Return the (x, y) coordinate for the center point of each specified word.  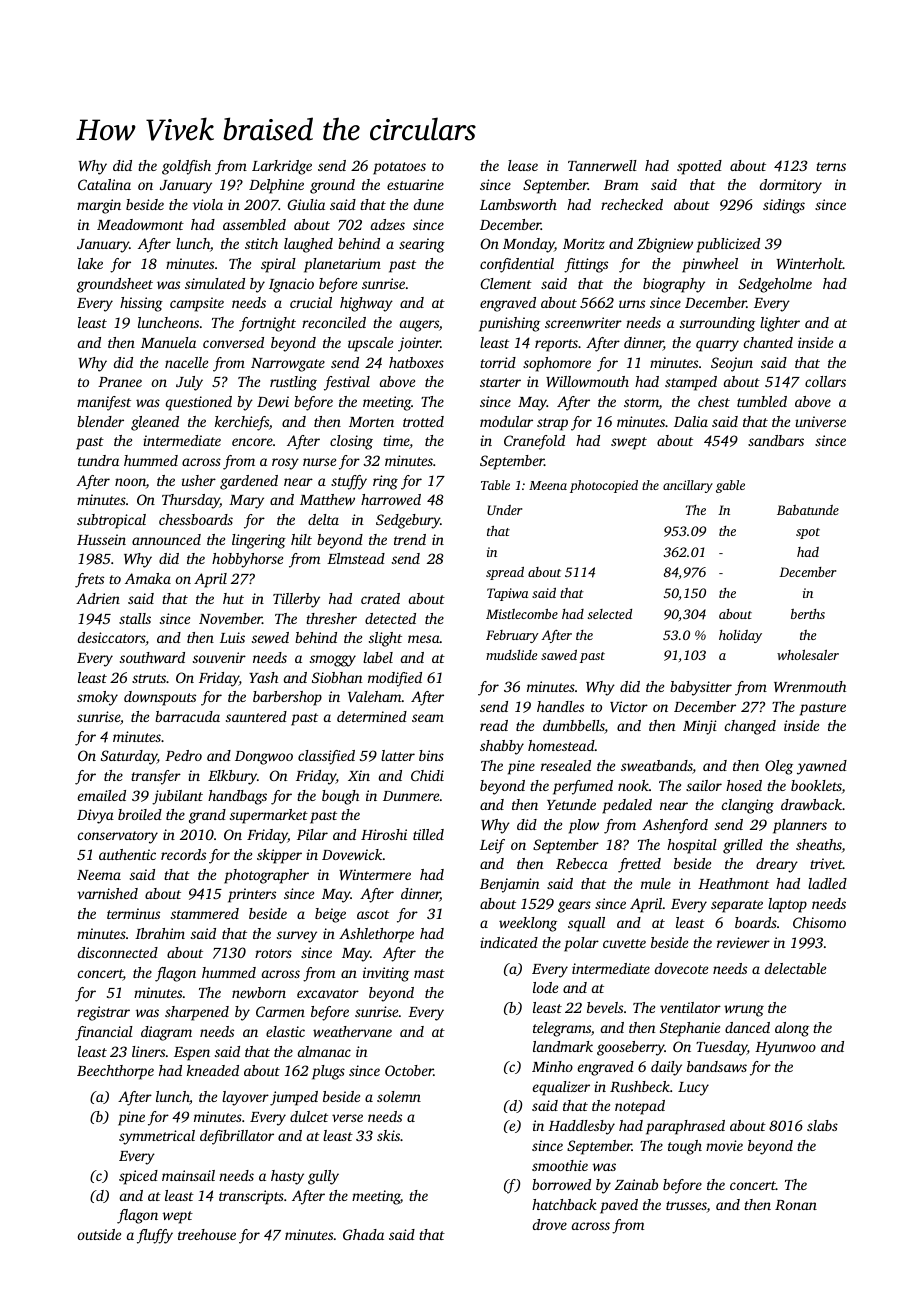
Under (504, 510)
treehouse (207, 1234)
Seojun (732, 364)
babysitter (701, 688)
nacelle (186, 362)
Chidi (427, 775)
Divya (95, 816)
